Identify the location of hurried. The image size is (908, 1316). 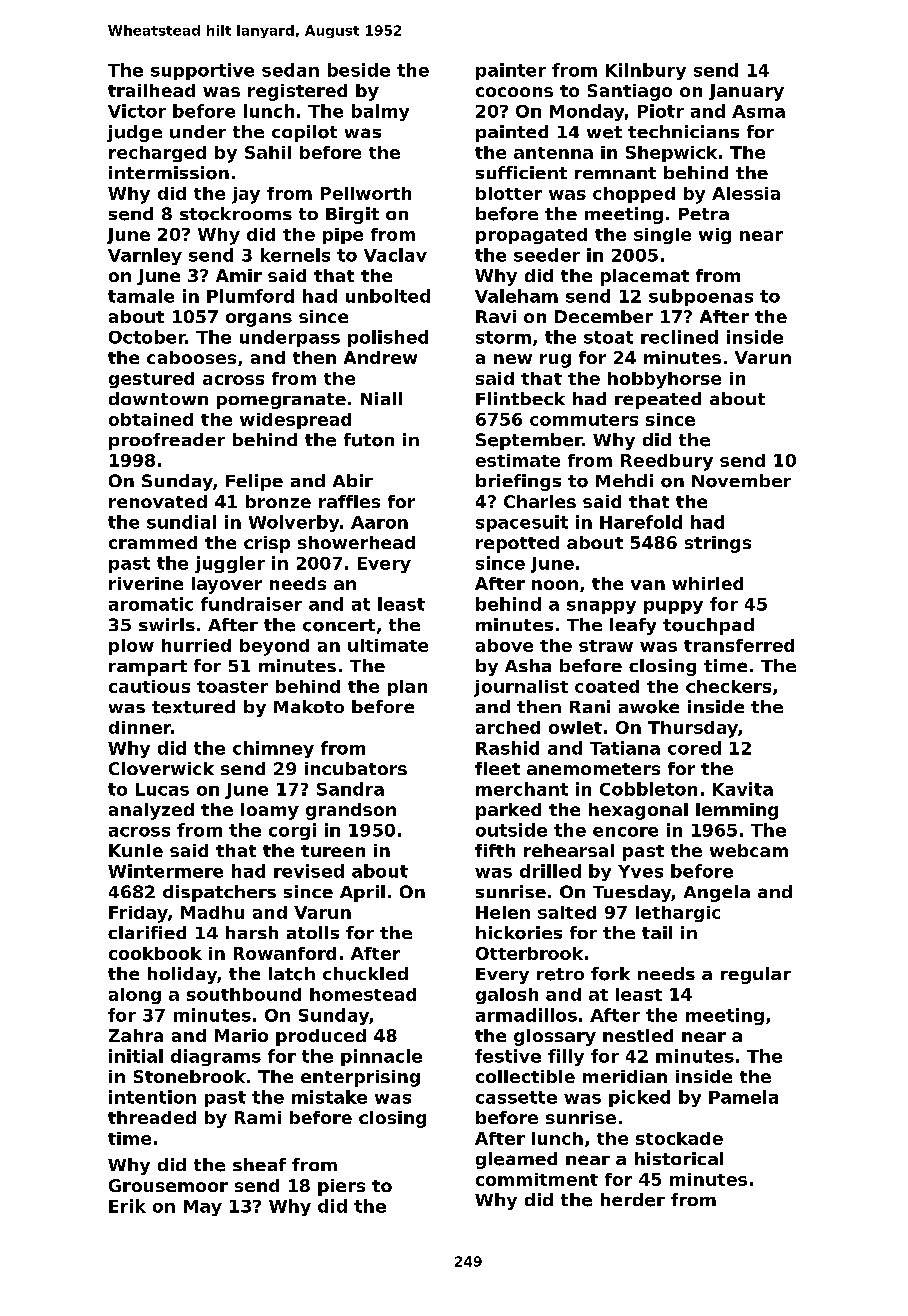
(196, 645).
